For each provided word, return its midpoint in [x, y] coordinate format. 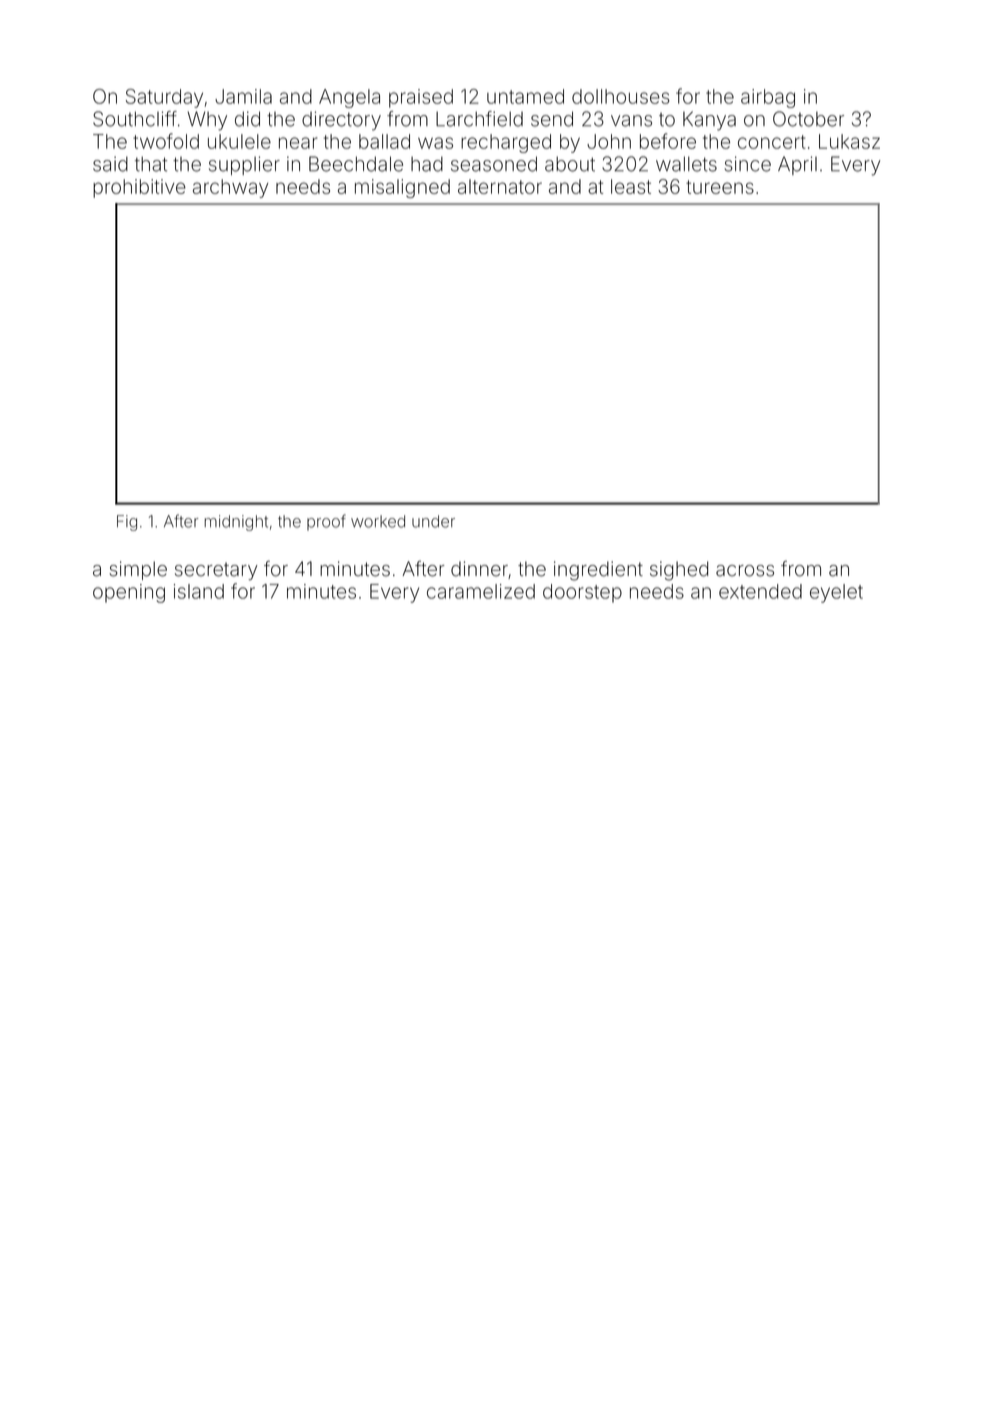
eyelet [836, 593]
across [745, 571]
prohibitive [139, 188]
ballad [384, 141]
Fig [127, 523]
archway [230, 188]
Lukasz [849, 141]
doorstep [582, 593]
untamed [525, 96]
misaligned [402, 188]
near [298, 143]
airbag [768, 98]
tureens [720, 187]
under [433, 521]
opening [129, 593]
